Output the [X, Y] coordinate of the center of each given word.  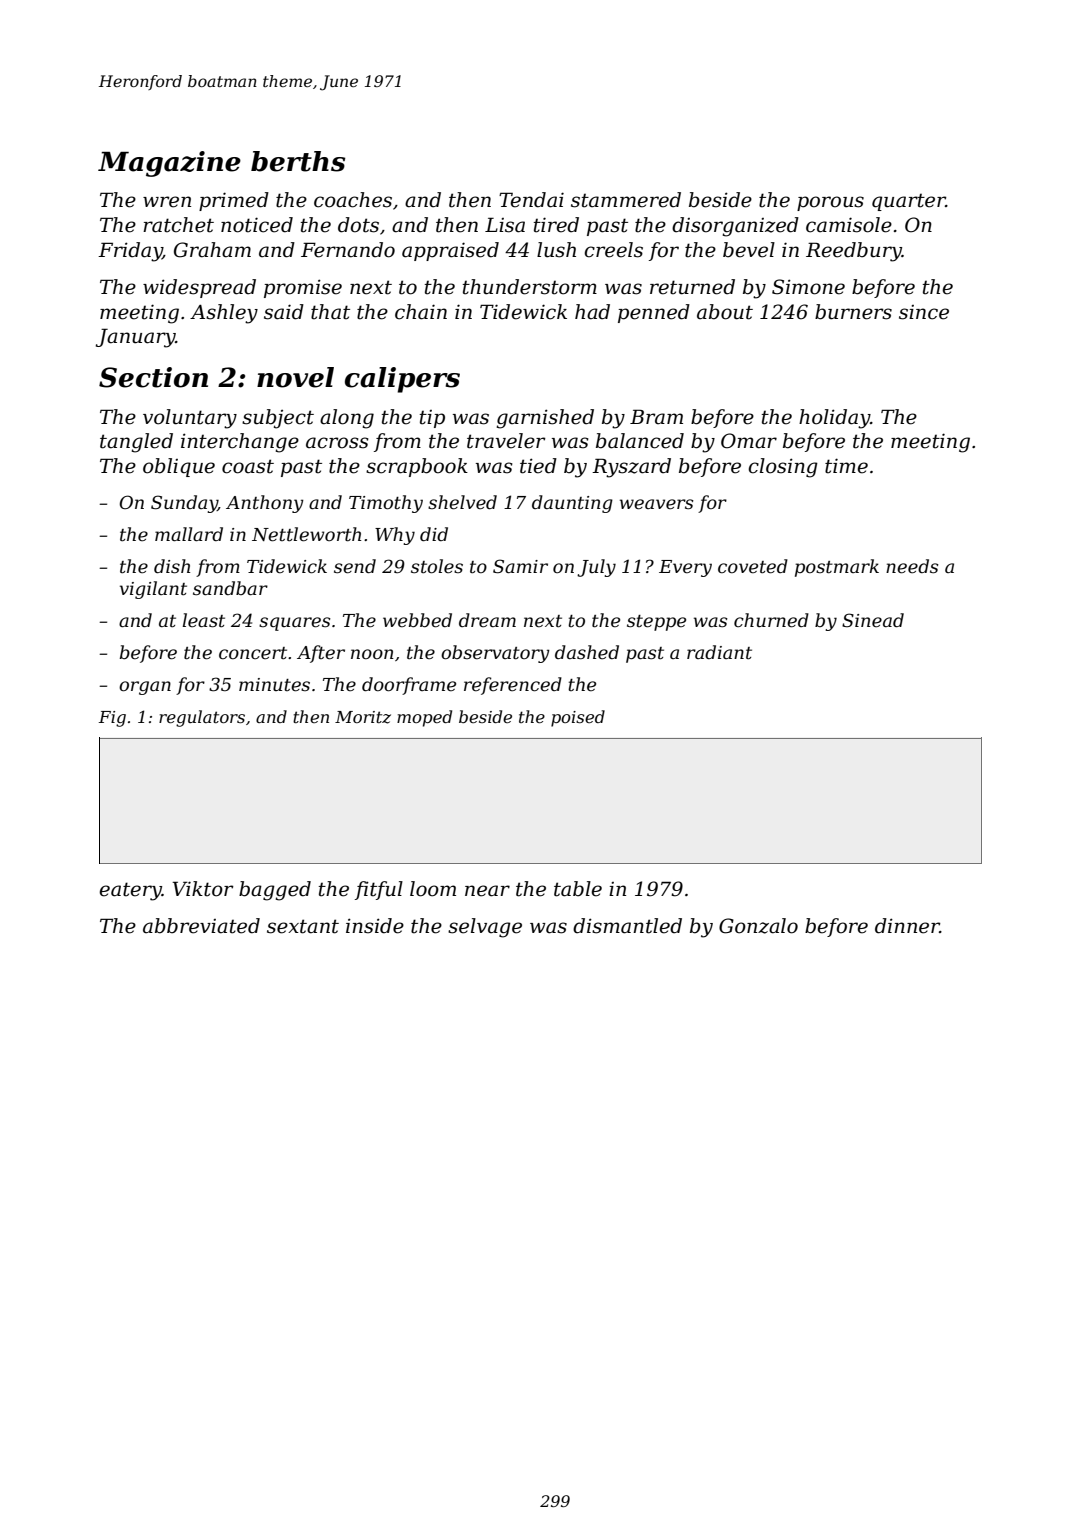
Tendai [531, 200]
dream [487, 620]
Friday [130, 252]
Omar [749, 441]
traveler [506, 441]
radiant [719, 652]
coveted [753, 566]
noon [372, 654]
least [203, 620]
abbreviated [201, 926]
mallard [189, 534]
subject [278, 419]
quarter [909, 202]
